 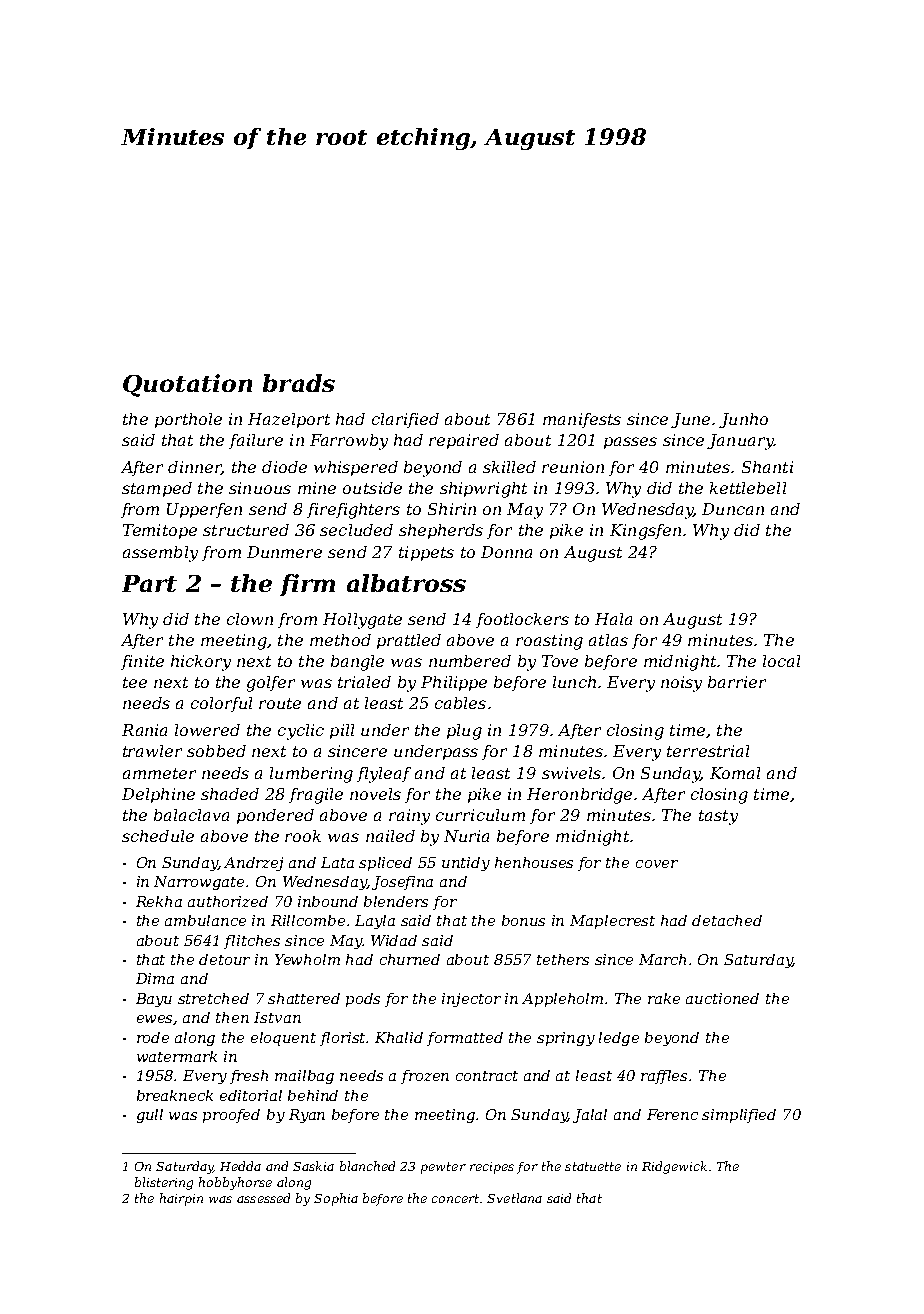 I want to click on Donna, so click(x=506, y=552).
